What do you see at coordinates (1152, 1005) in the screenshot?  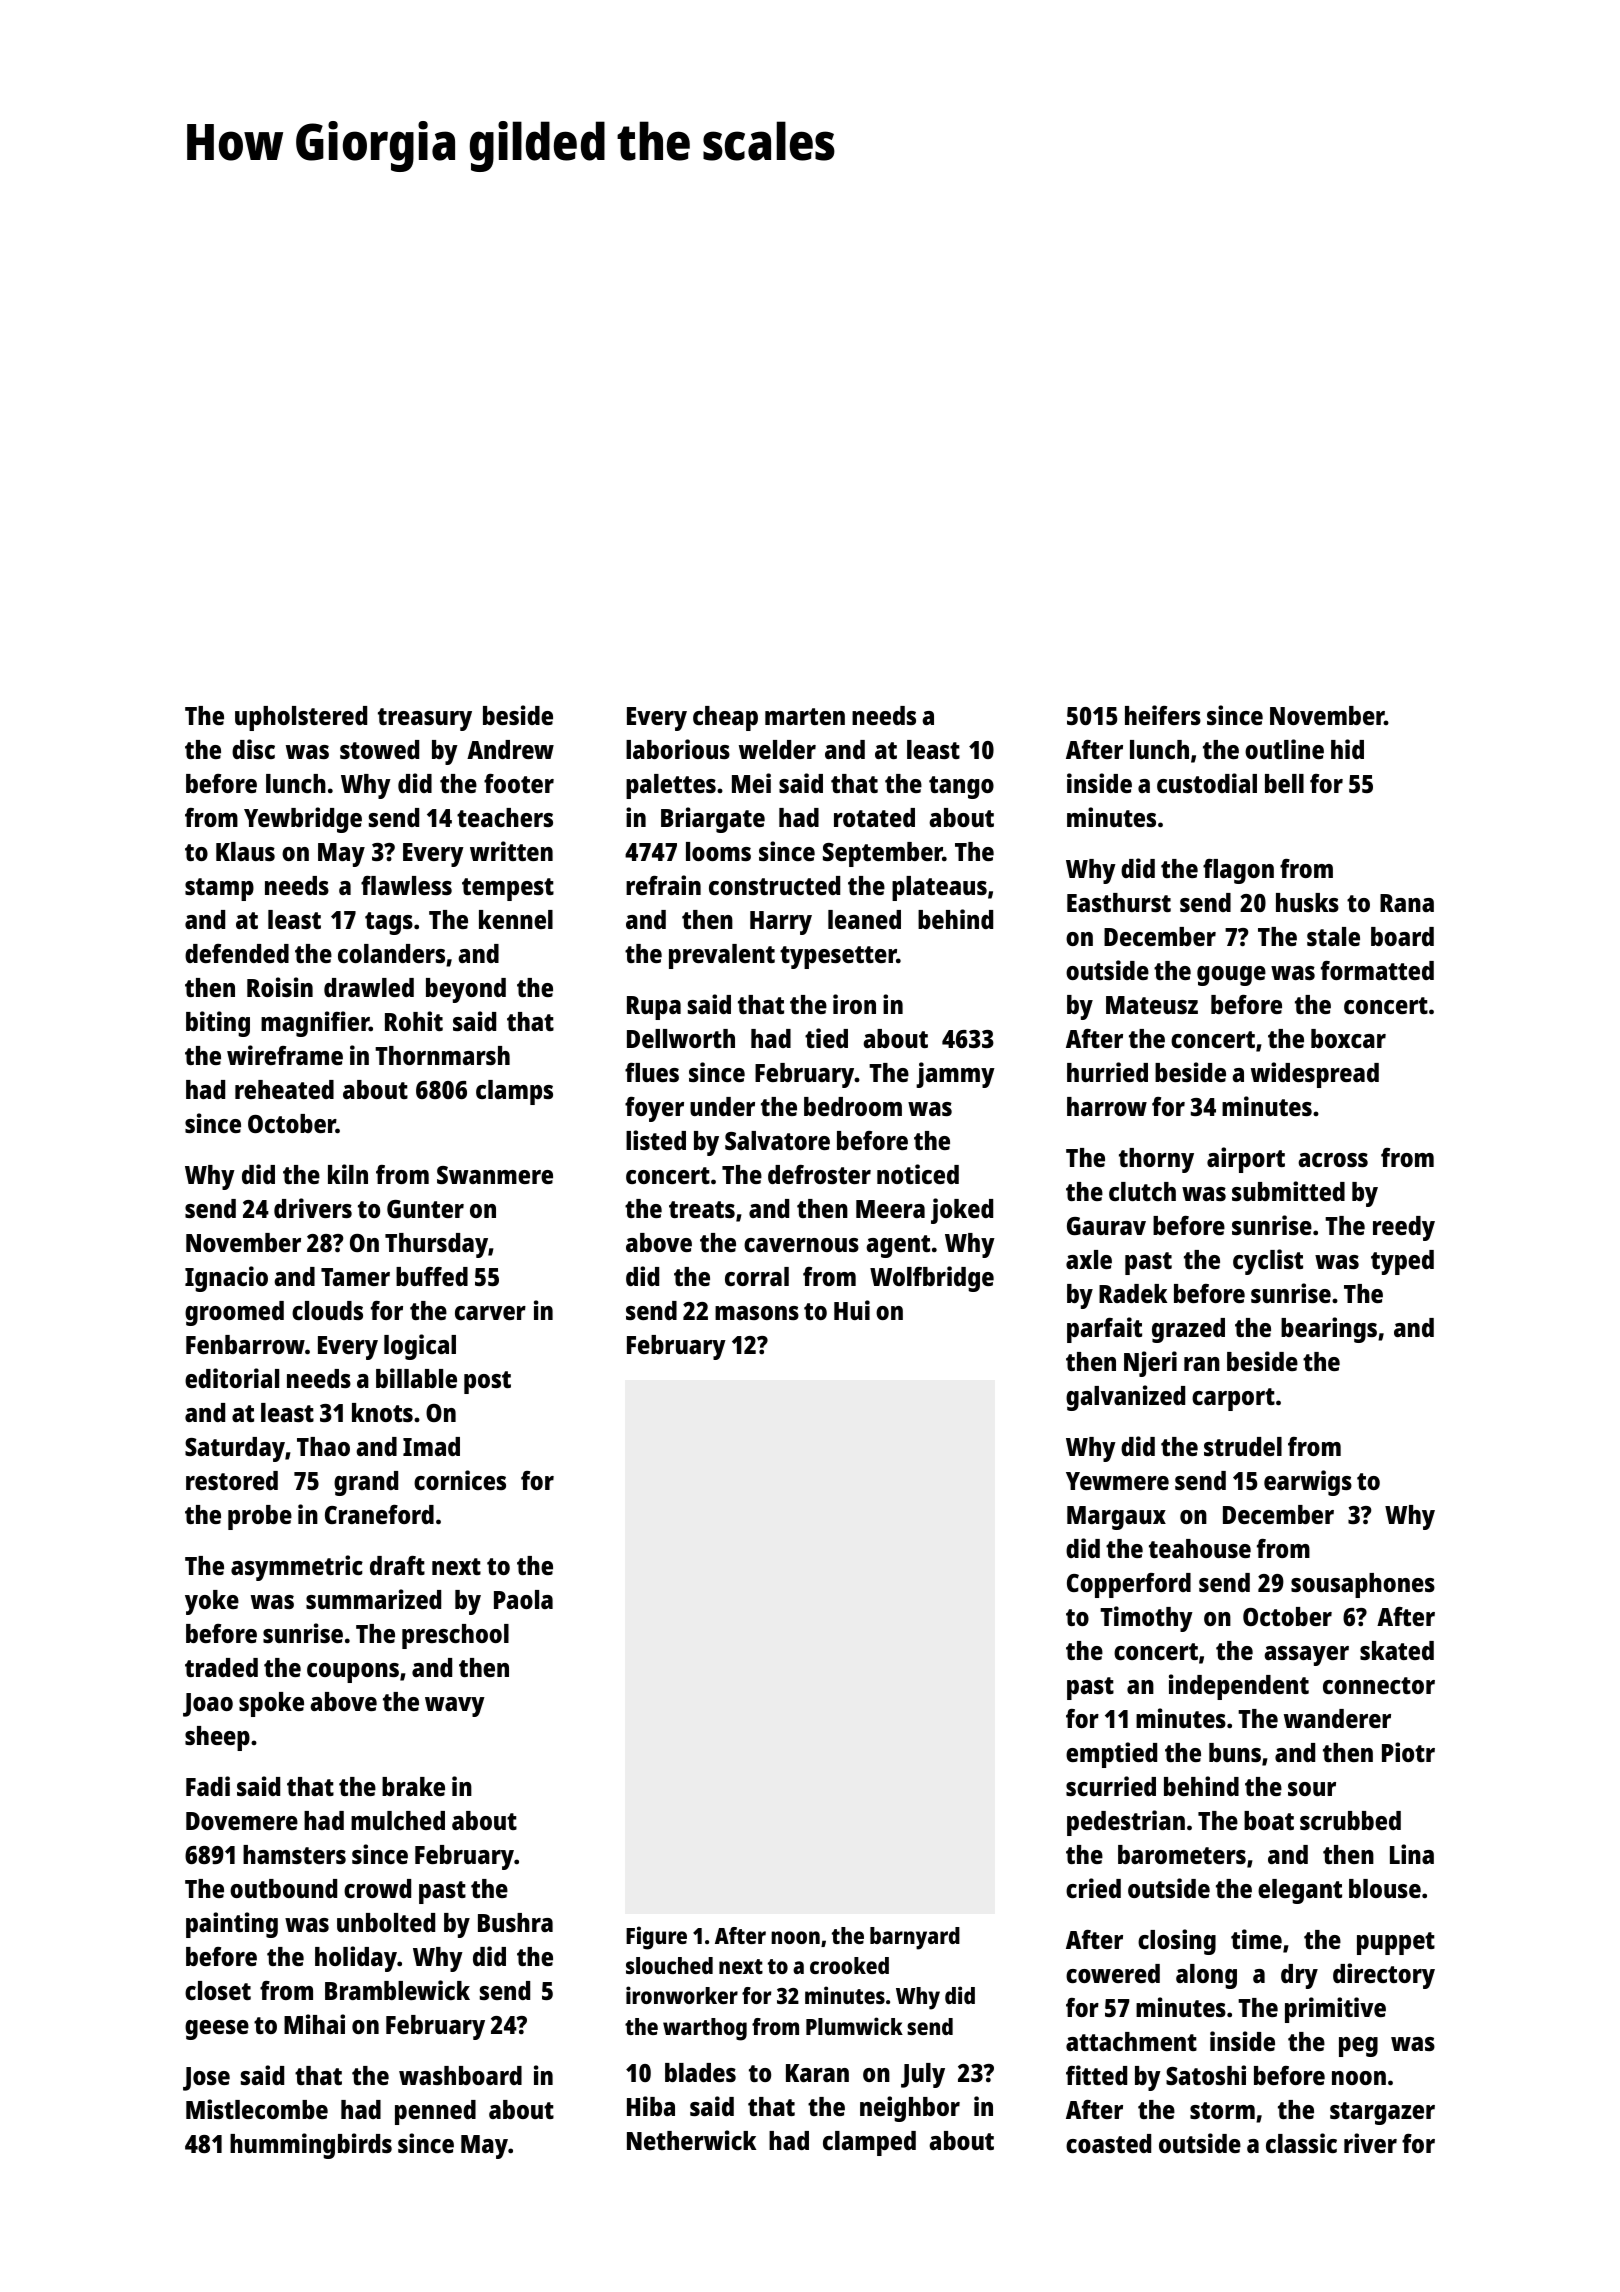 I see `Mateusz` at bounding box center [1152, 1005].
